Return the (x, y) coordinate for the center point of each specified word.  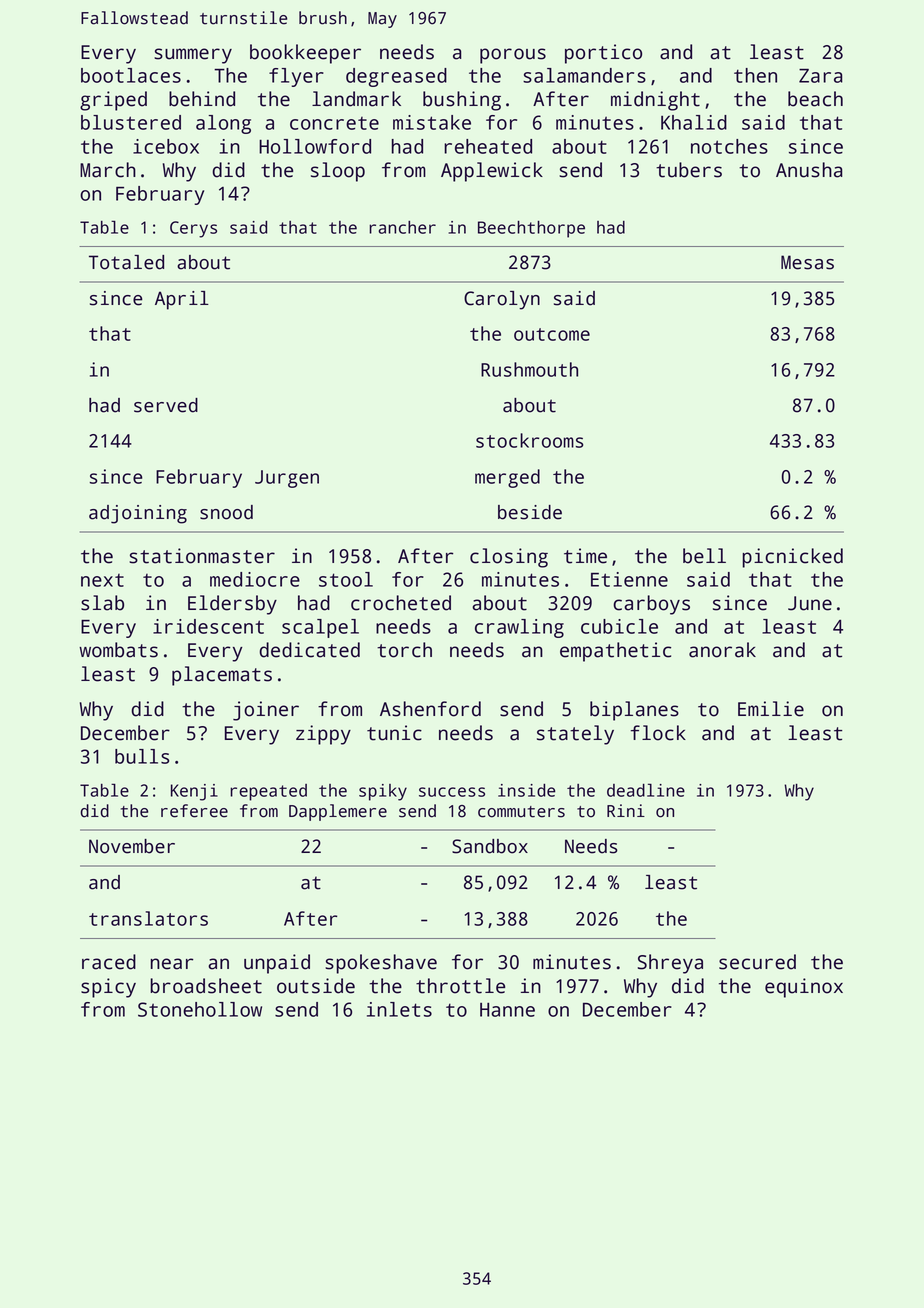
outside (316, 986)
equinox (804, 988)
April (182, 300)
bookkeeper (305, 54)
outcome (552, 334)
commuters (521, 812)
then (755, 75)
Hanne (507, 1010)
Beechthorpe (531, 229)
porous (513, 56)
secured (757, 962)
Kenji (194, 792)
